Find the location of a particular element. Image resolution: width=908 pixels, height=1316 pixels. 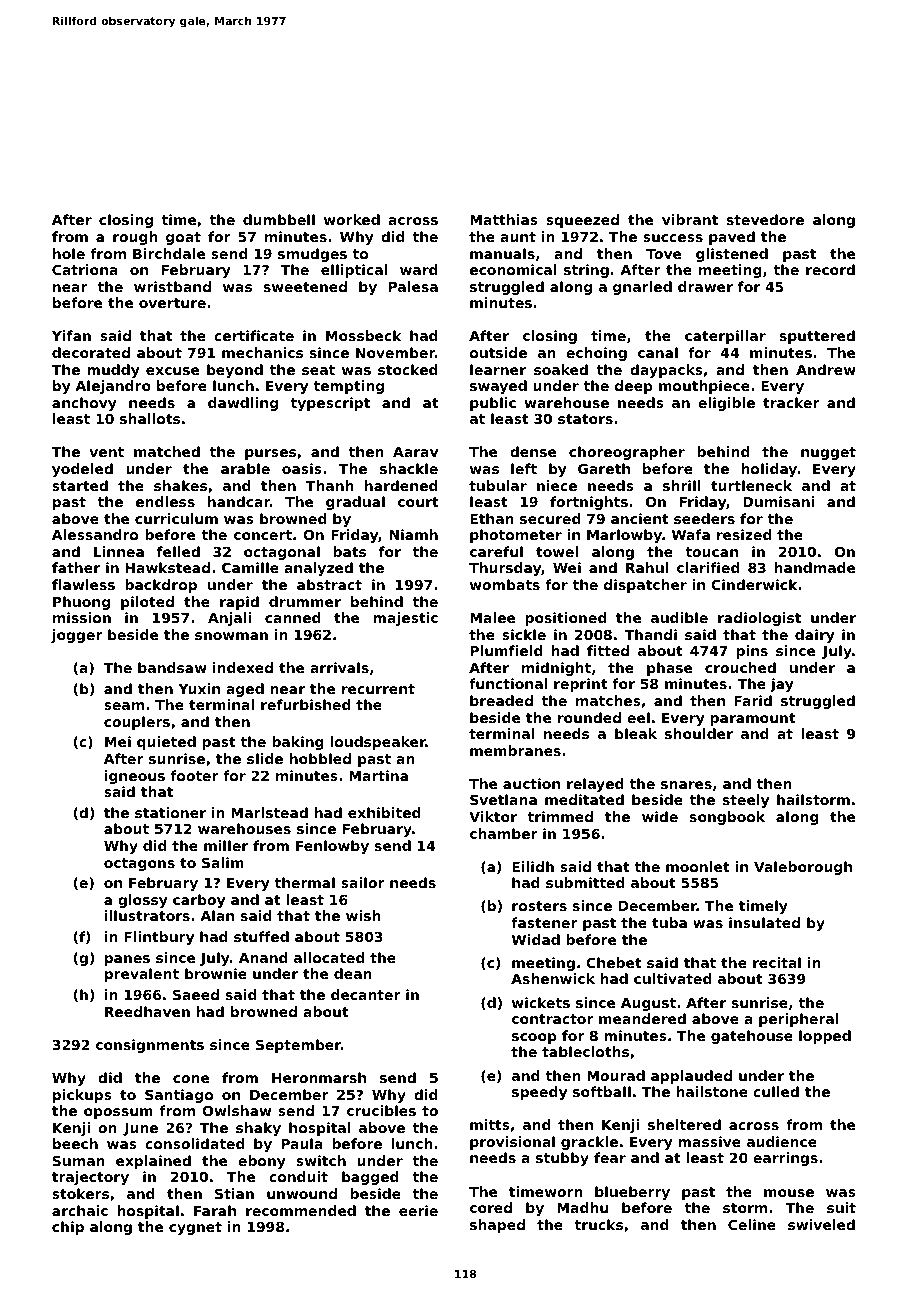

archaic is located at coordinates (80, 1210).
